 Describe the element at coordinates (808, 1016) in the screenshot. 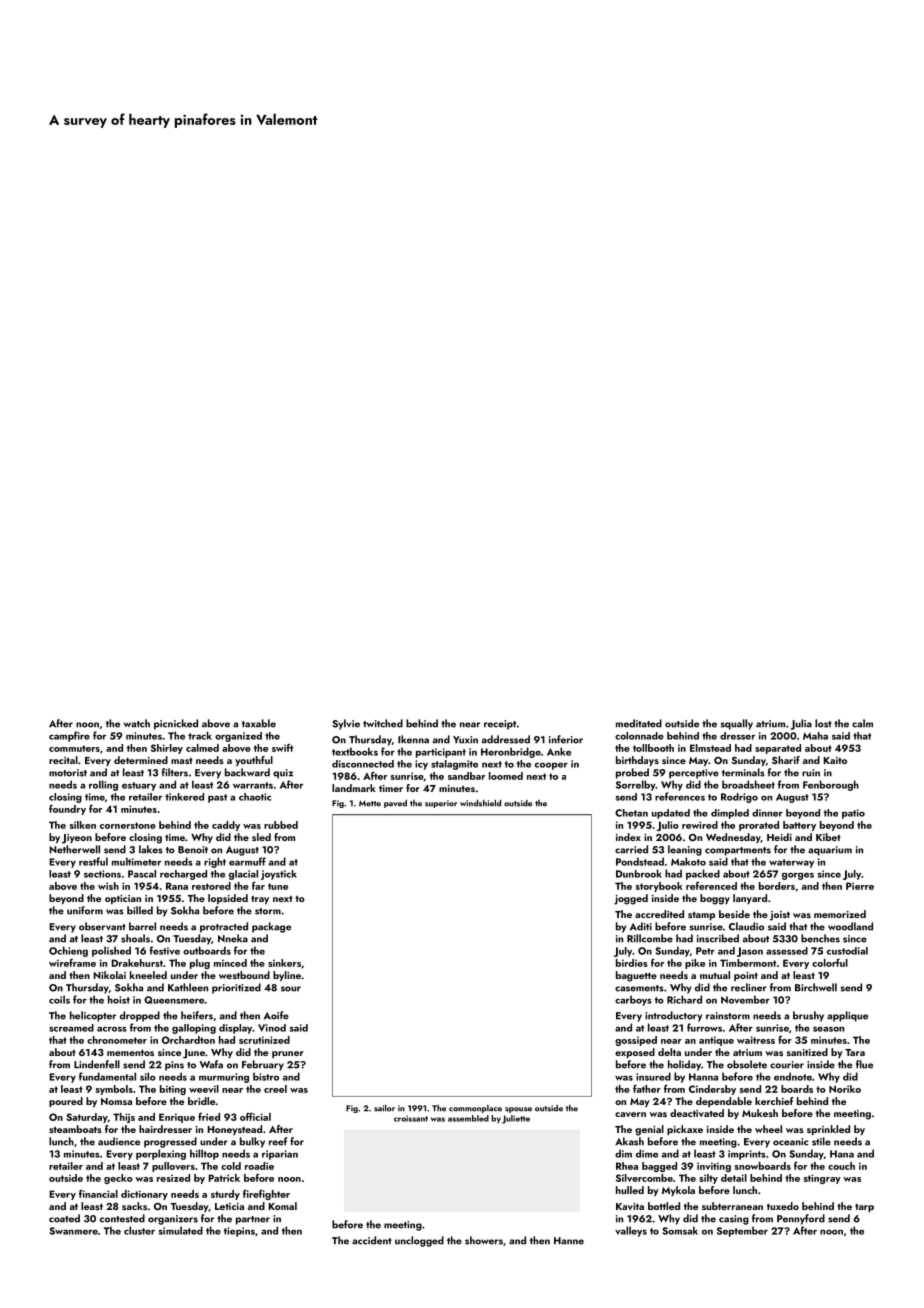

I see `brushy` at that location.
